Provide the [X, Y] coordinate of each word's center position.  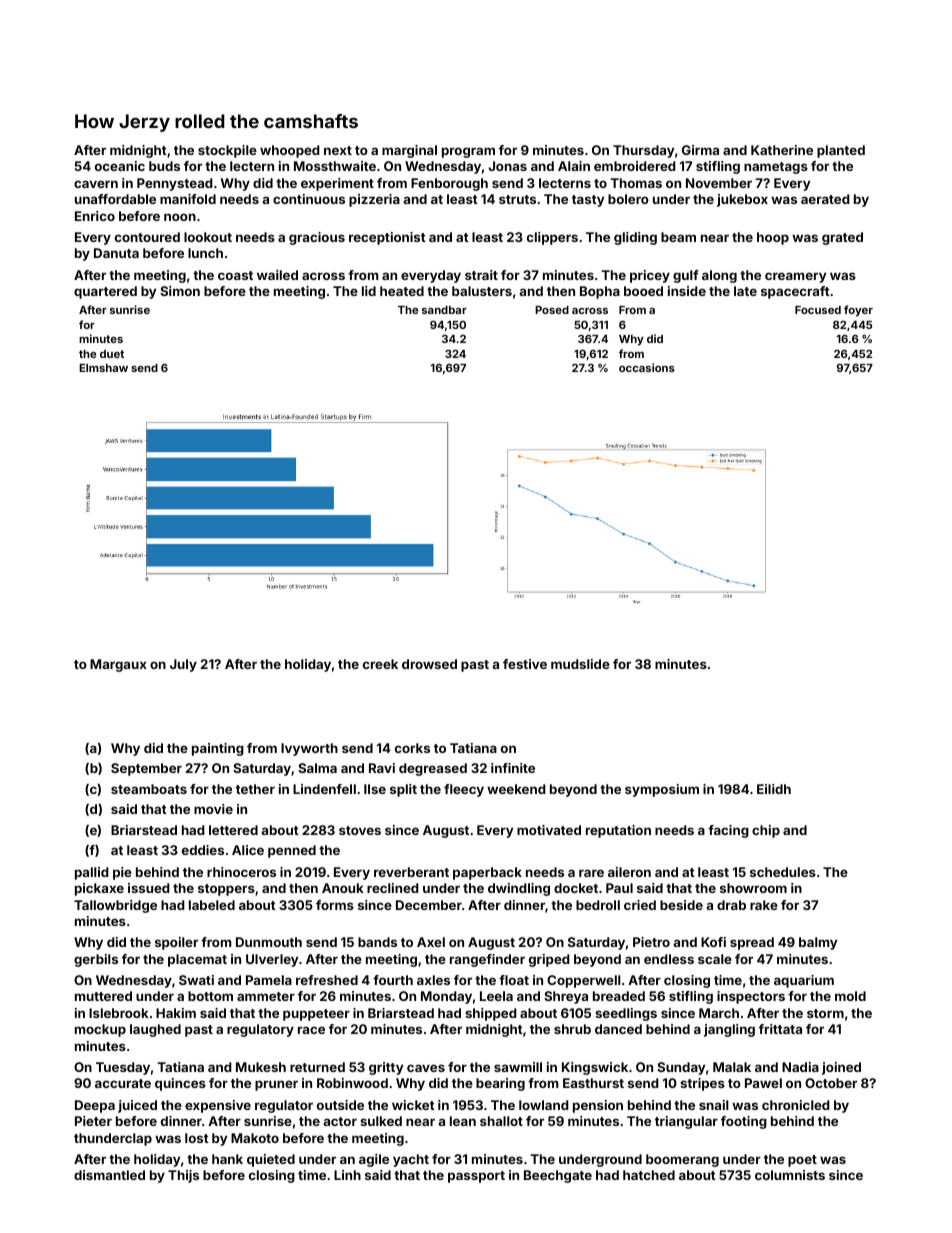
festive [525, 664]
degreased [433, 769]
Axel [431, 942]
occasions [647, 367]
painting [218, 749]
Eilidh [774, 789]
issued [149, 888]
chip [766, 831]
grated [842, 238]
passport [476, 1177]
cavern [96, 184]
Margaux [118, 665]
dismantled [109, 1175]
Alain [574, 166]
